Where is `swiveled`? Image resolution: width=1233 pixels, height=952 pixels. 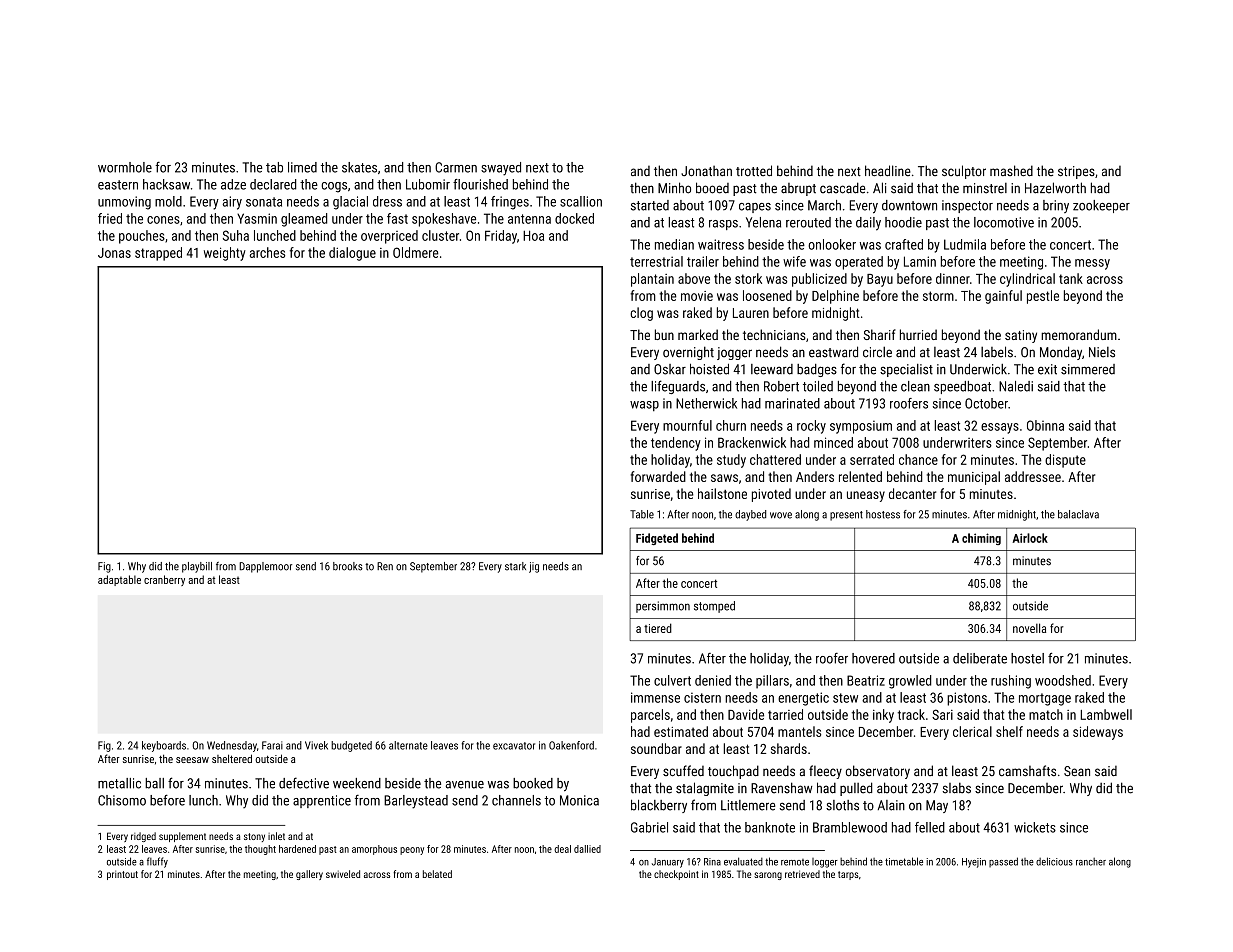
swiveled is located at coordinates (343, 874).
